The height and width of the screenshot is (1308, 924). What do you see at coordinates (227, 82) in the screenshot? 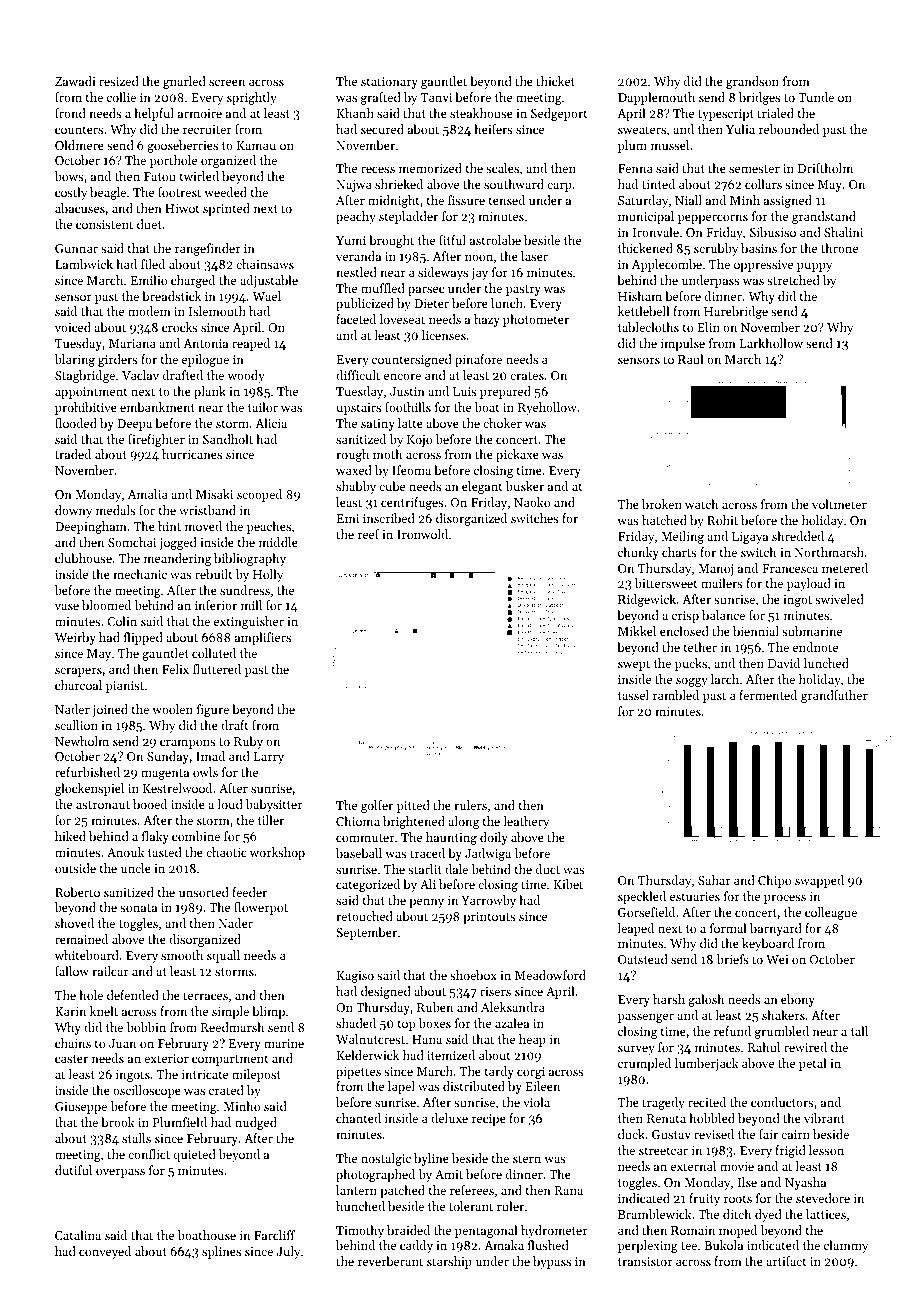
I see `screen` at bounding box center [227, 82].
